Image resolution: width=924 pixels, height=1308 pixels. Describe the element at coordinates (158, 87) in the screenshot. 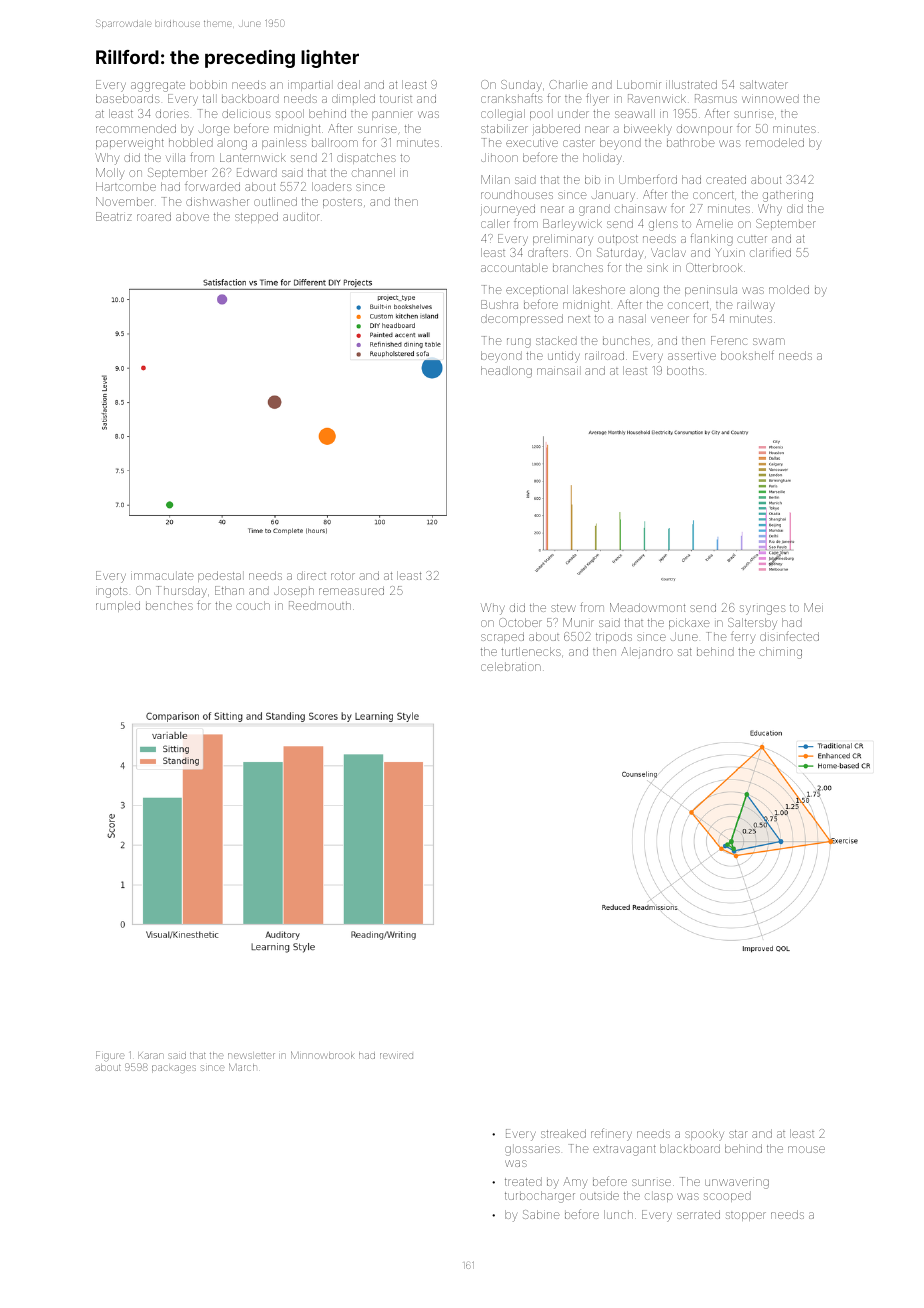

I see `aggregate` at that location.
